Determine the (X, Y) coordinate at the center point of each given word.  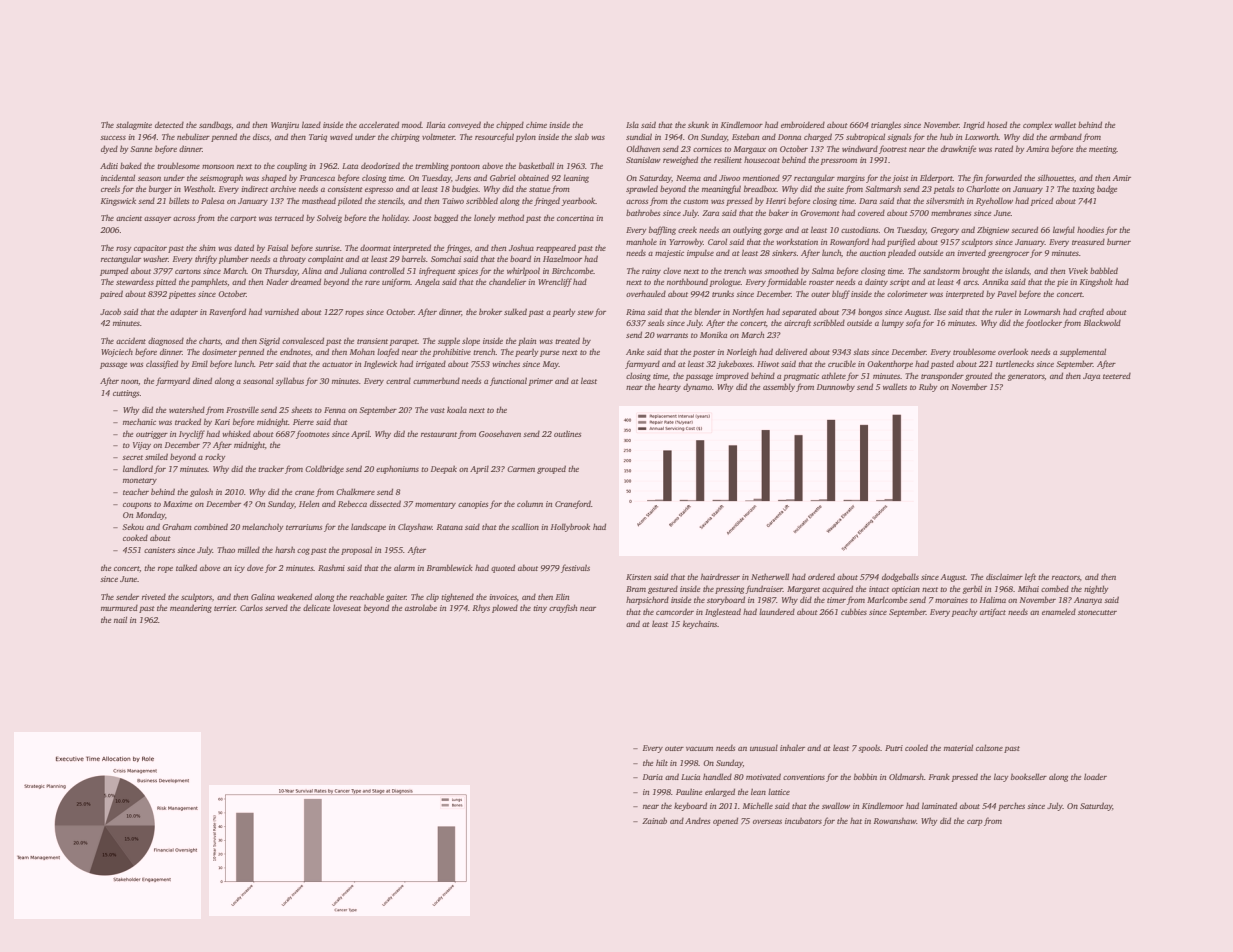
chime (536, 124)
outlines (567, 433)
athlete (834, 375)
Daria (653, 777)
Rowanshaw (895, 821)
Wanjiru (285, 126)
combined (211, 526)
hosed (997, 124)
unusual (764, 748)
